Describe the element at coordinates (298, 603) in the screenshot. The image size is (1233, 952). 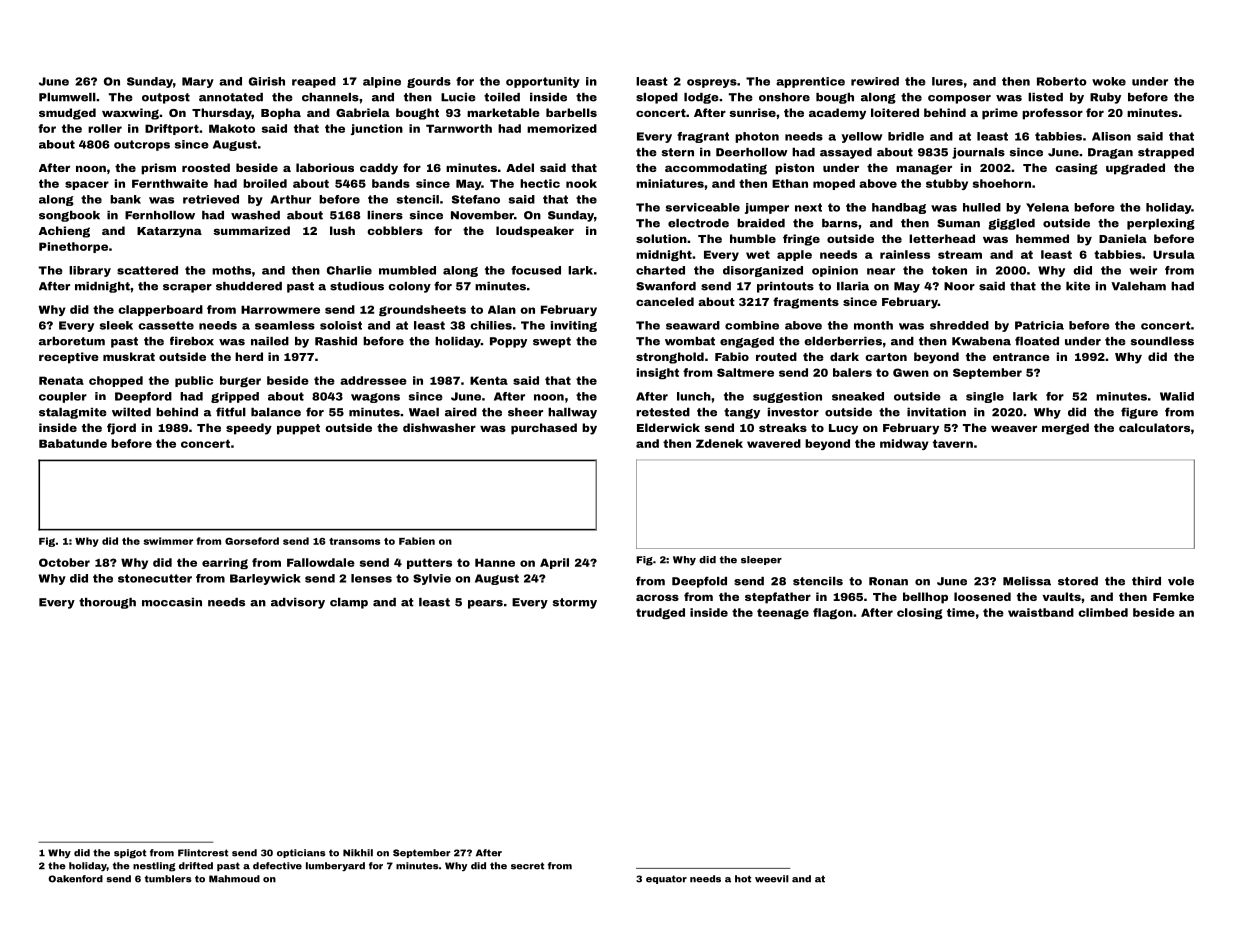
I see `advisory` at that location.
